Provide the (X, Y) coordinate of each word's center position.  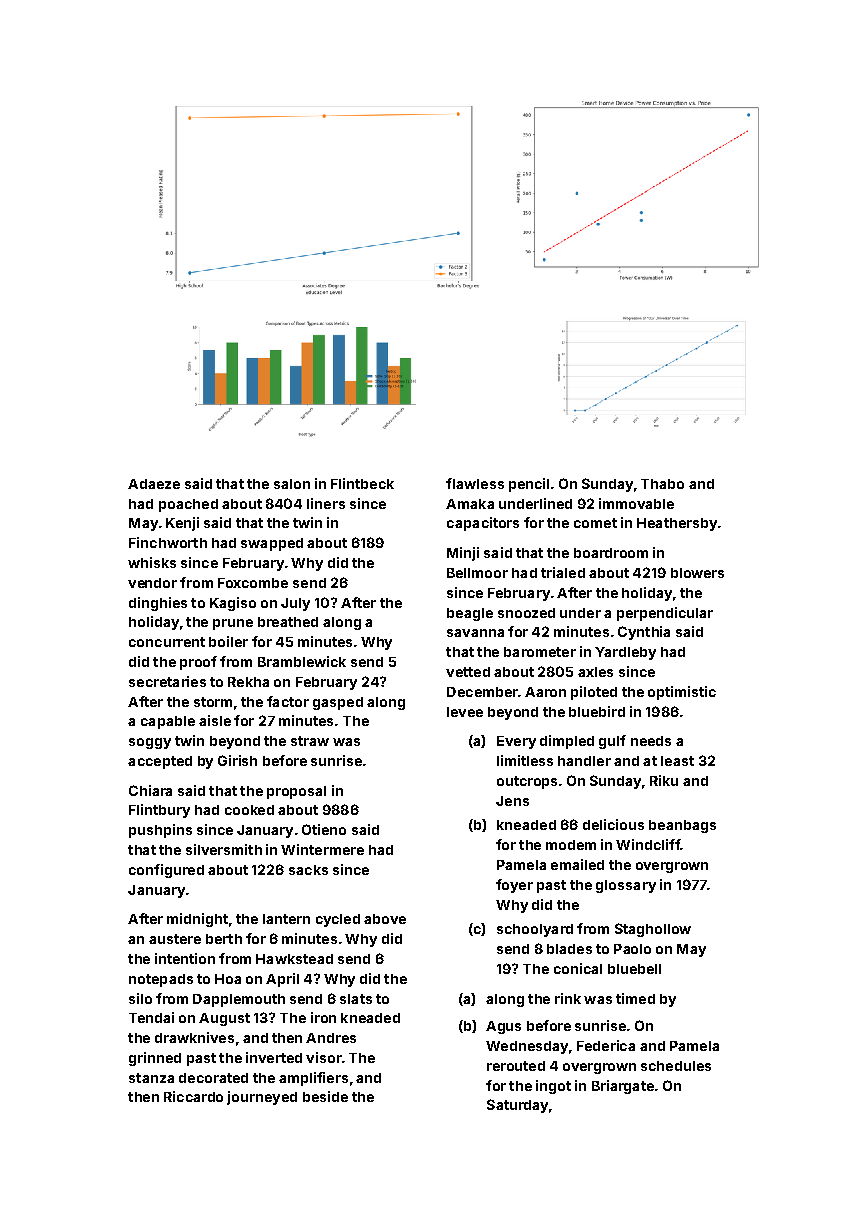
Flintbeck (362, 483)
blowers (697, 573)
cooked (249, 810)
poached (188, 505)
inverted (274, 1057)
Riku (664, 780)
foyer (514, 886)
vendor (152, 583)
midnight (197, 920)
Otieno (324, 829)
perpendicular (665, 614)
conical (578, 968)
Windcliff (648, 844)
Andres (331, 1038)
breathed (288, 622)
